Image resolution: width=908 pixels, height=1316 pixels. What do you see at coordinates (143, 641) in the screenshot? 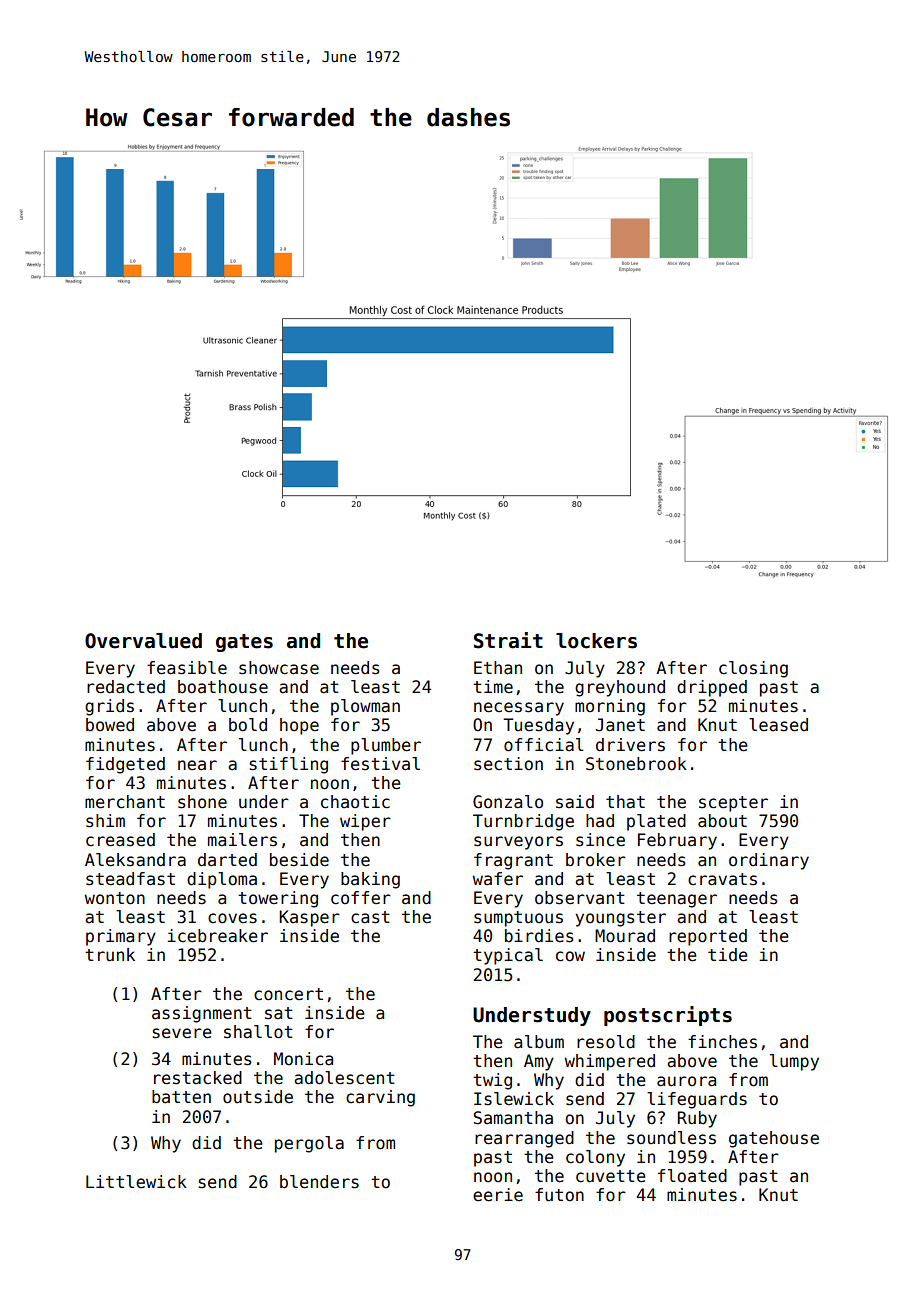
I see `Overvalued` at bounding box center [143, 641].
